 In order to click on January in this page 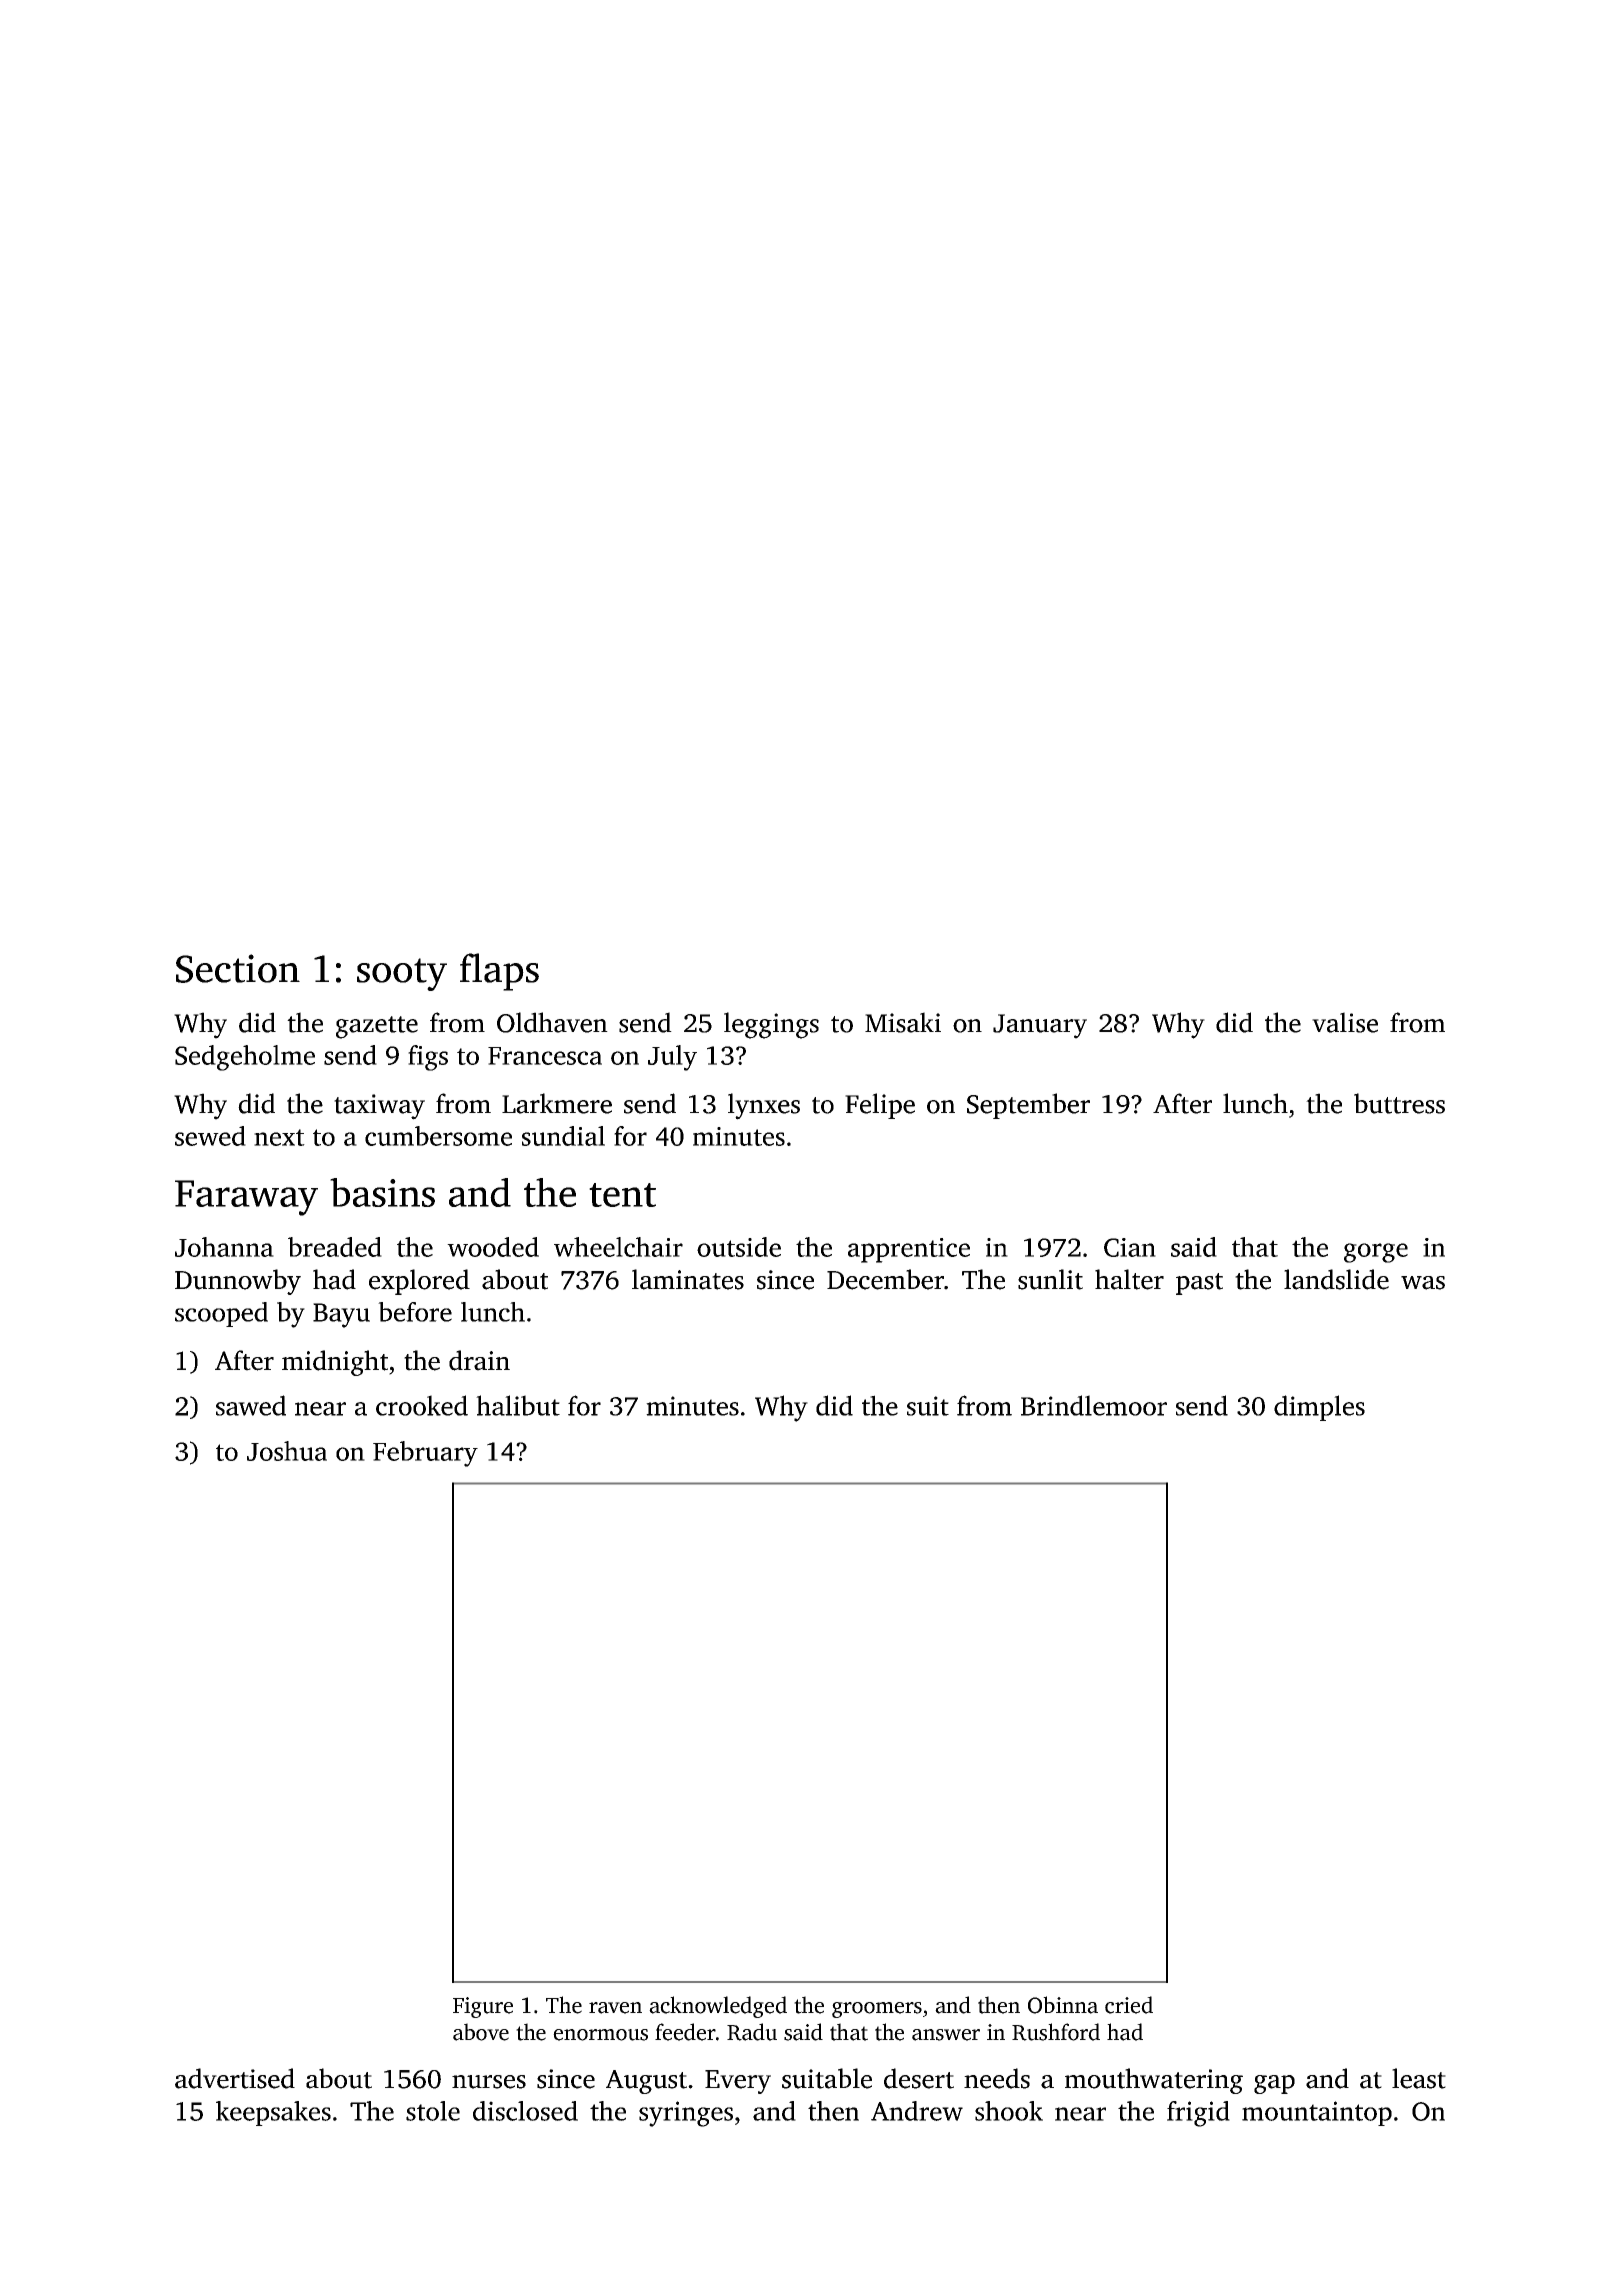, I will do `click(1040, 1026)`.
